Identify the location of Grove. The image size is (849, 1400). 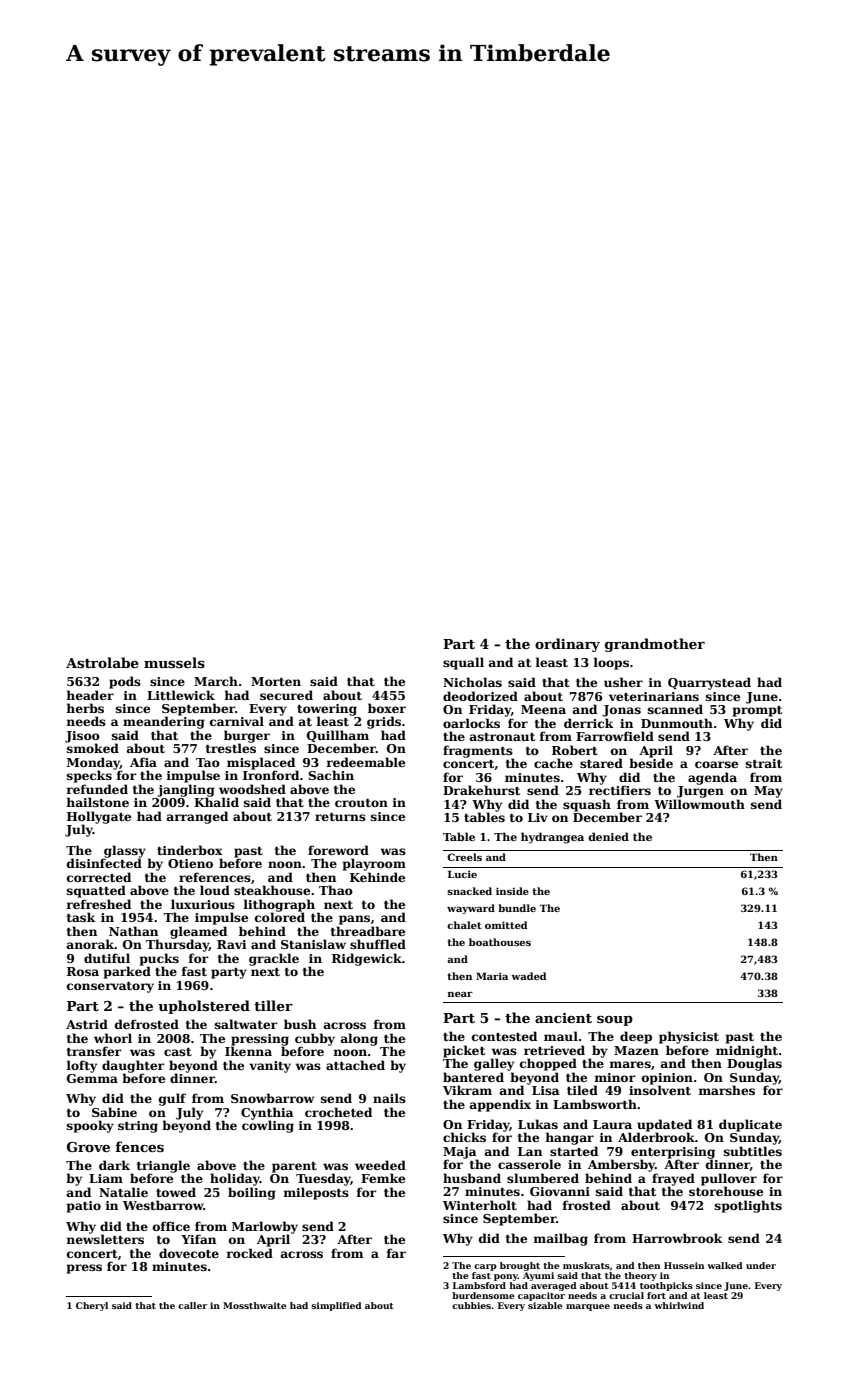
(88, 1147).
